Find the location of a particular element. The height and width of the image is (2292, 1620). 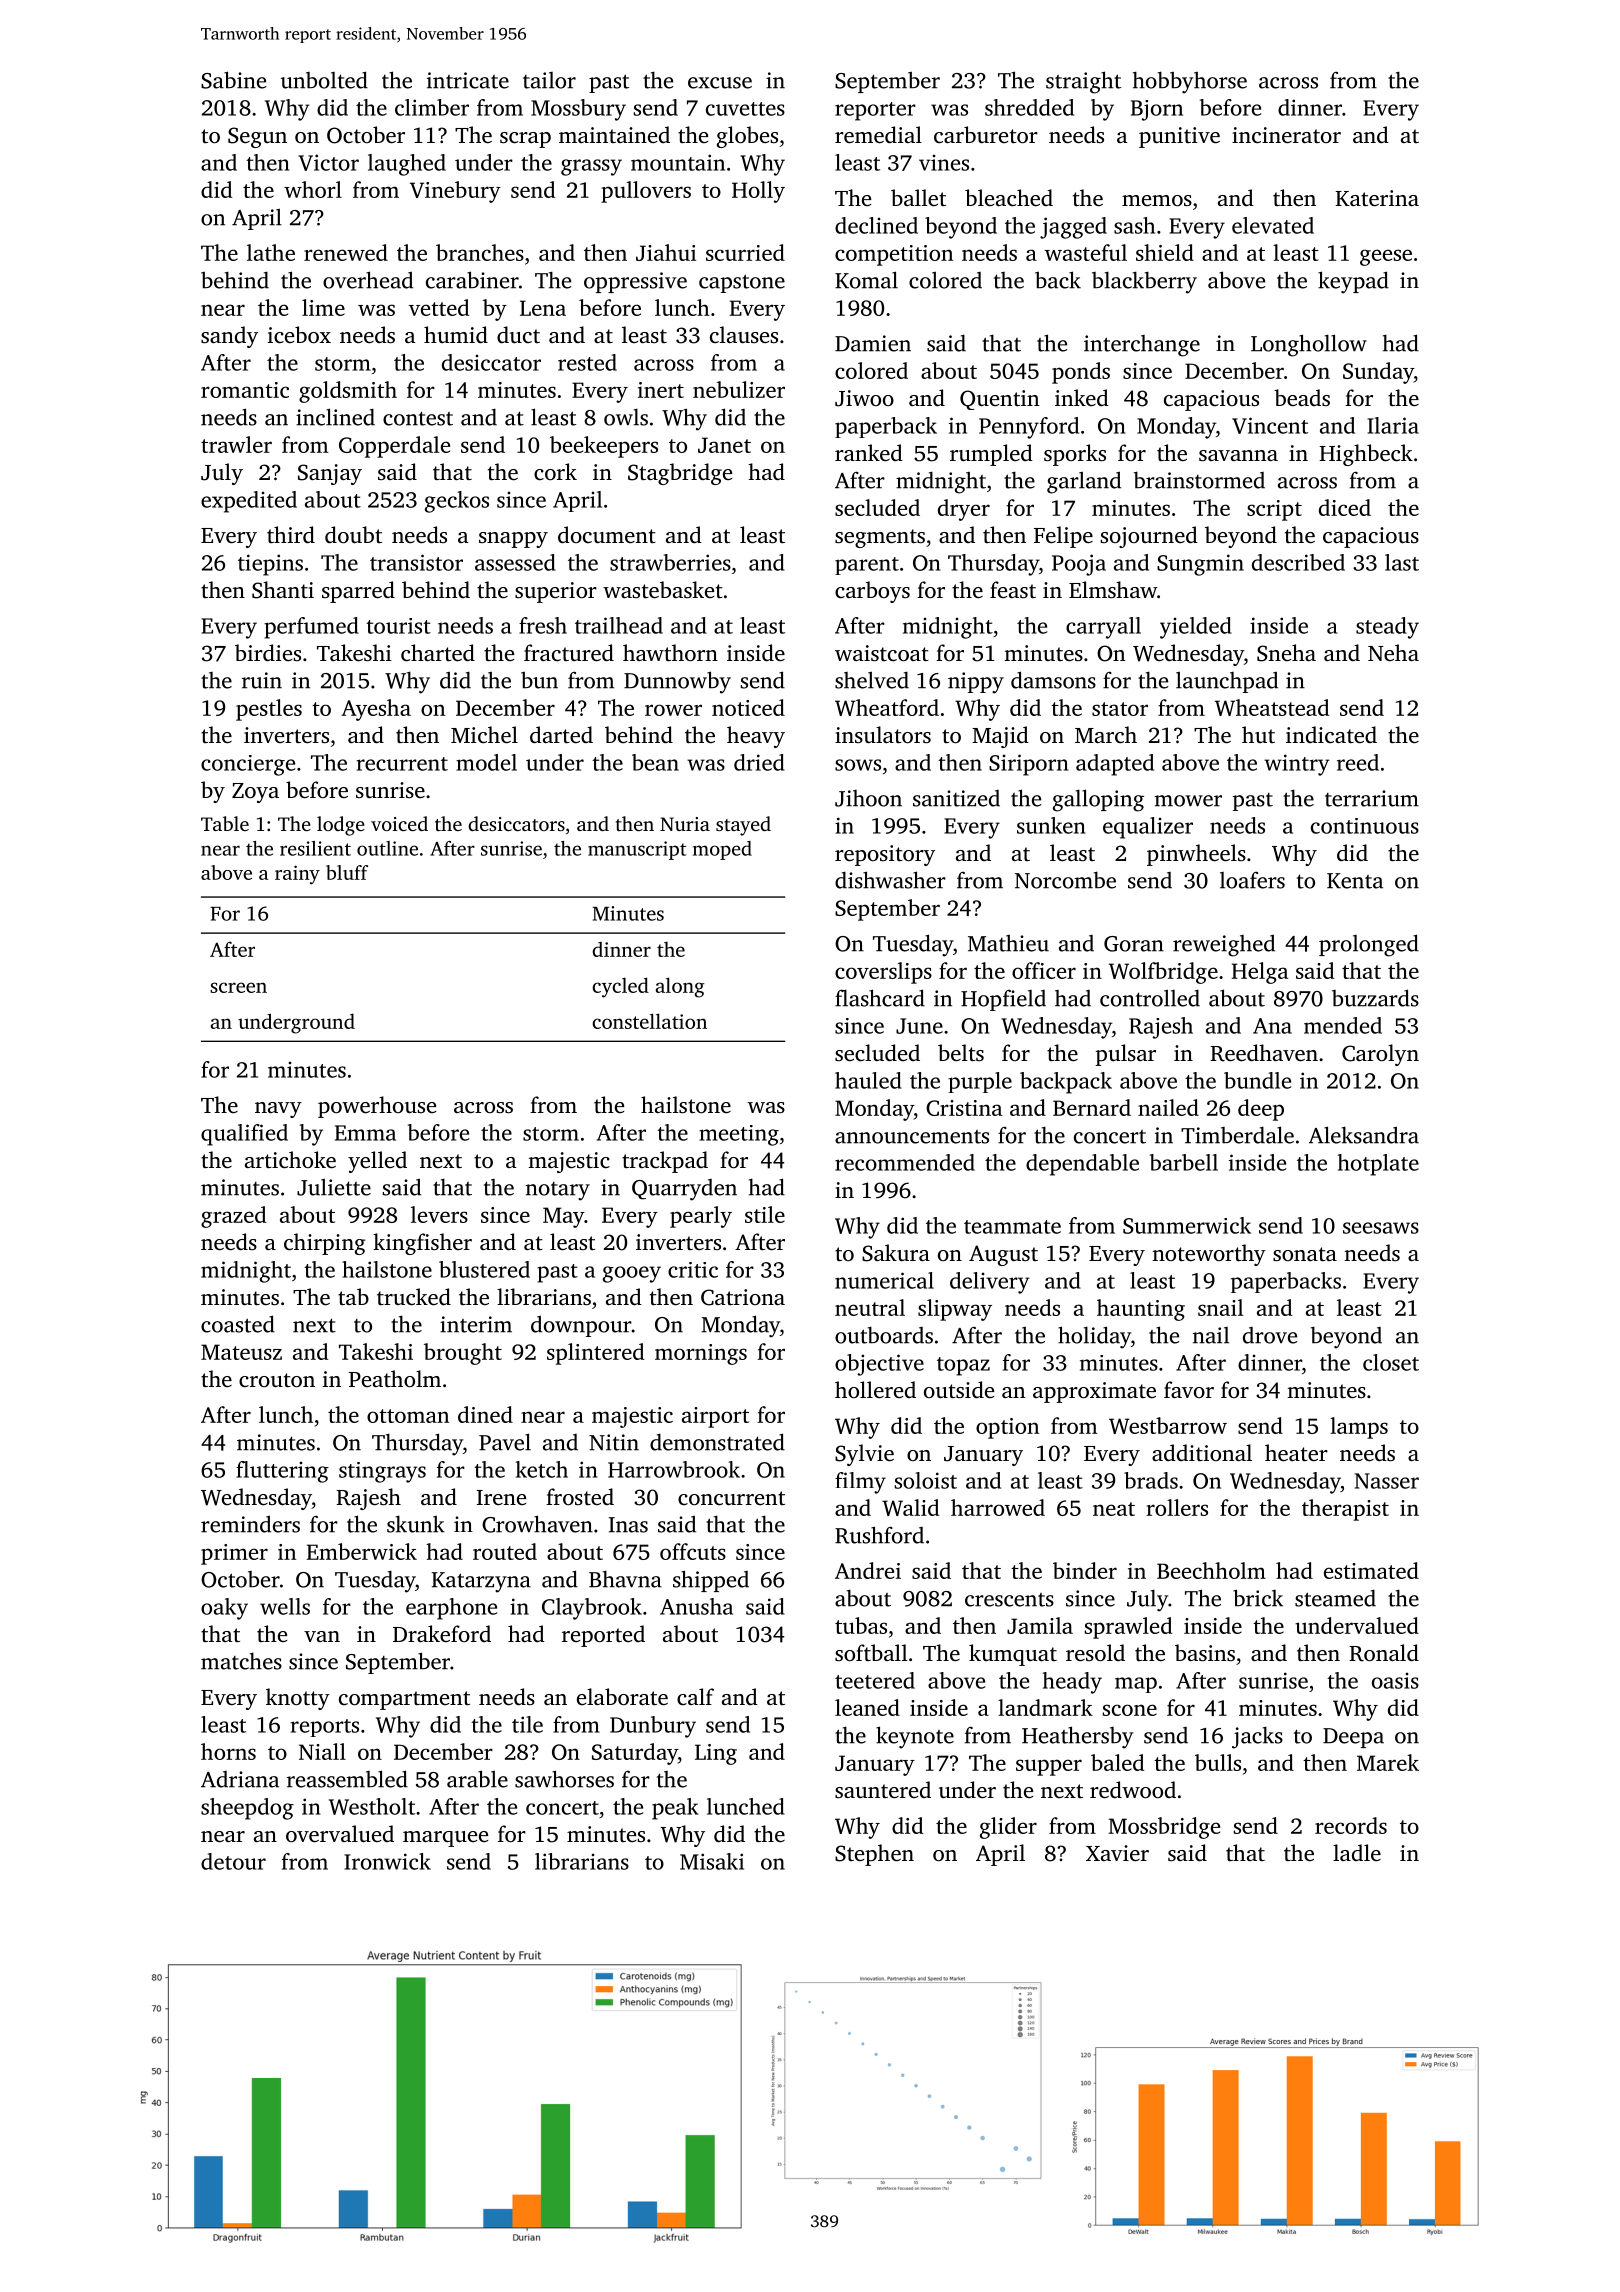

incinerator is located at coordinates (1286, 135).
